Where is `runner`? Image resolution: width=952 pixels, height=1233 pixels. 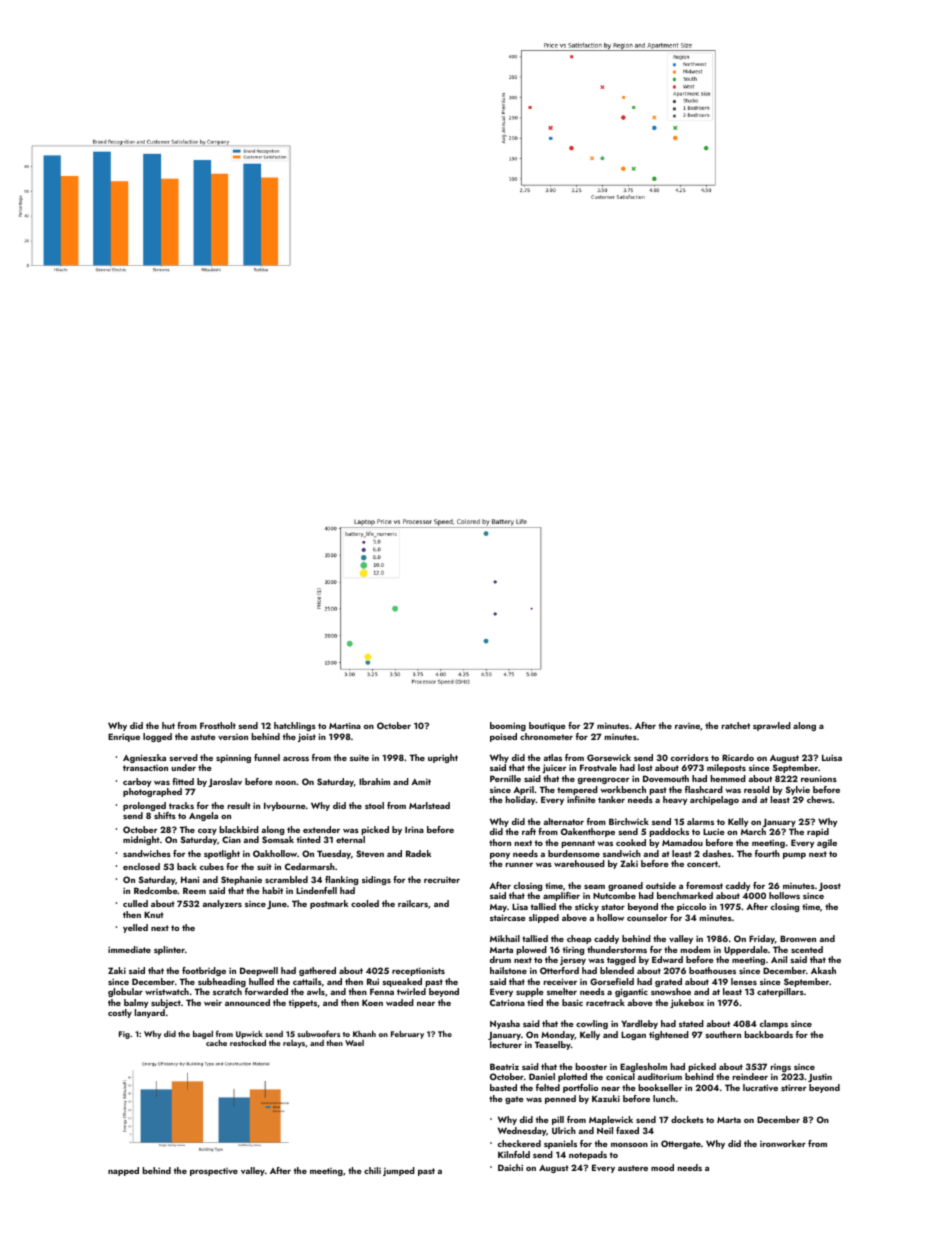 runner is located at coordinates (519, 865).
